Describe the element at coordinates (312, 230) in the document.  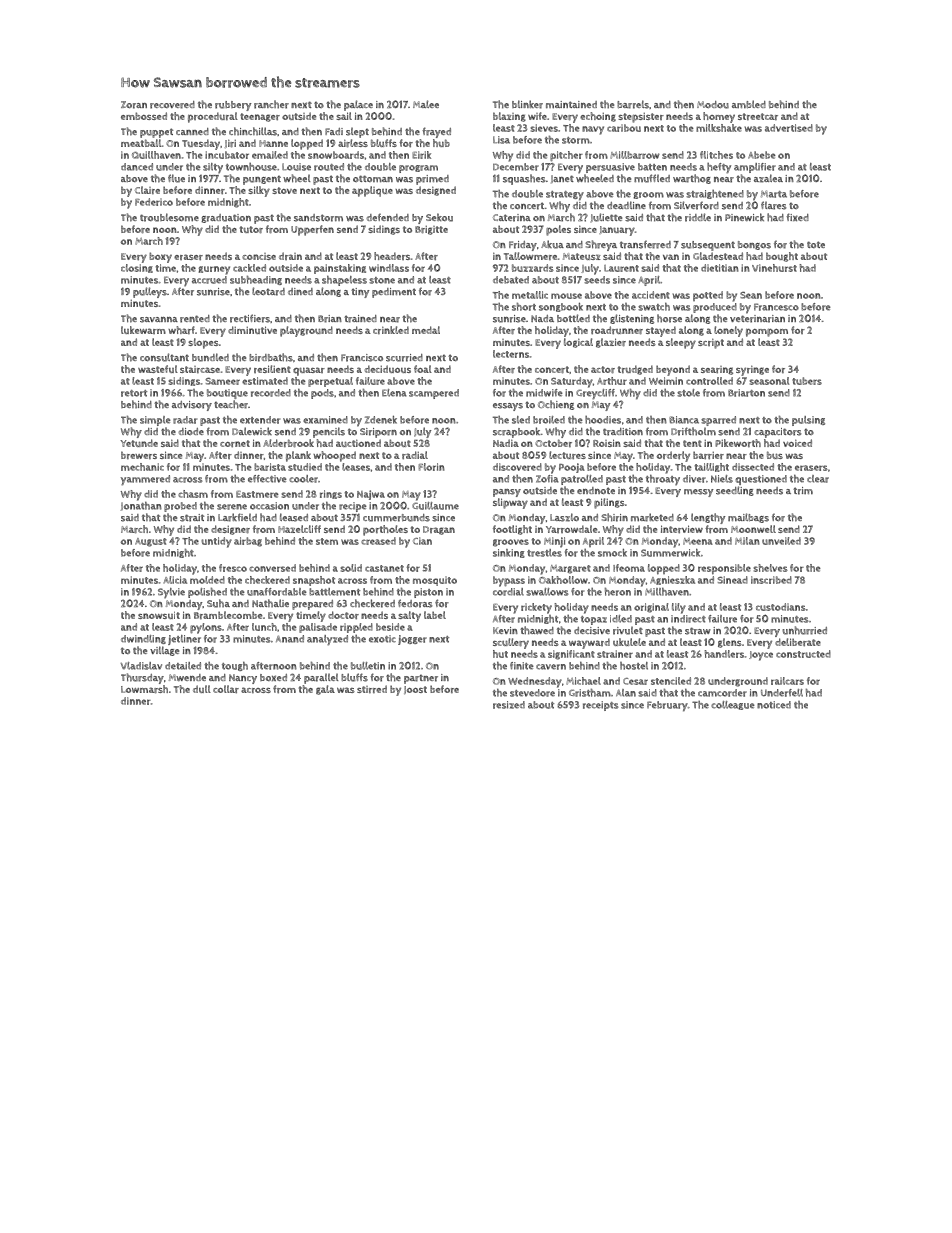
I see `Upperfen` at that location.
